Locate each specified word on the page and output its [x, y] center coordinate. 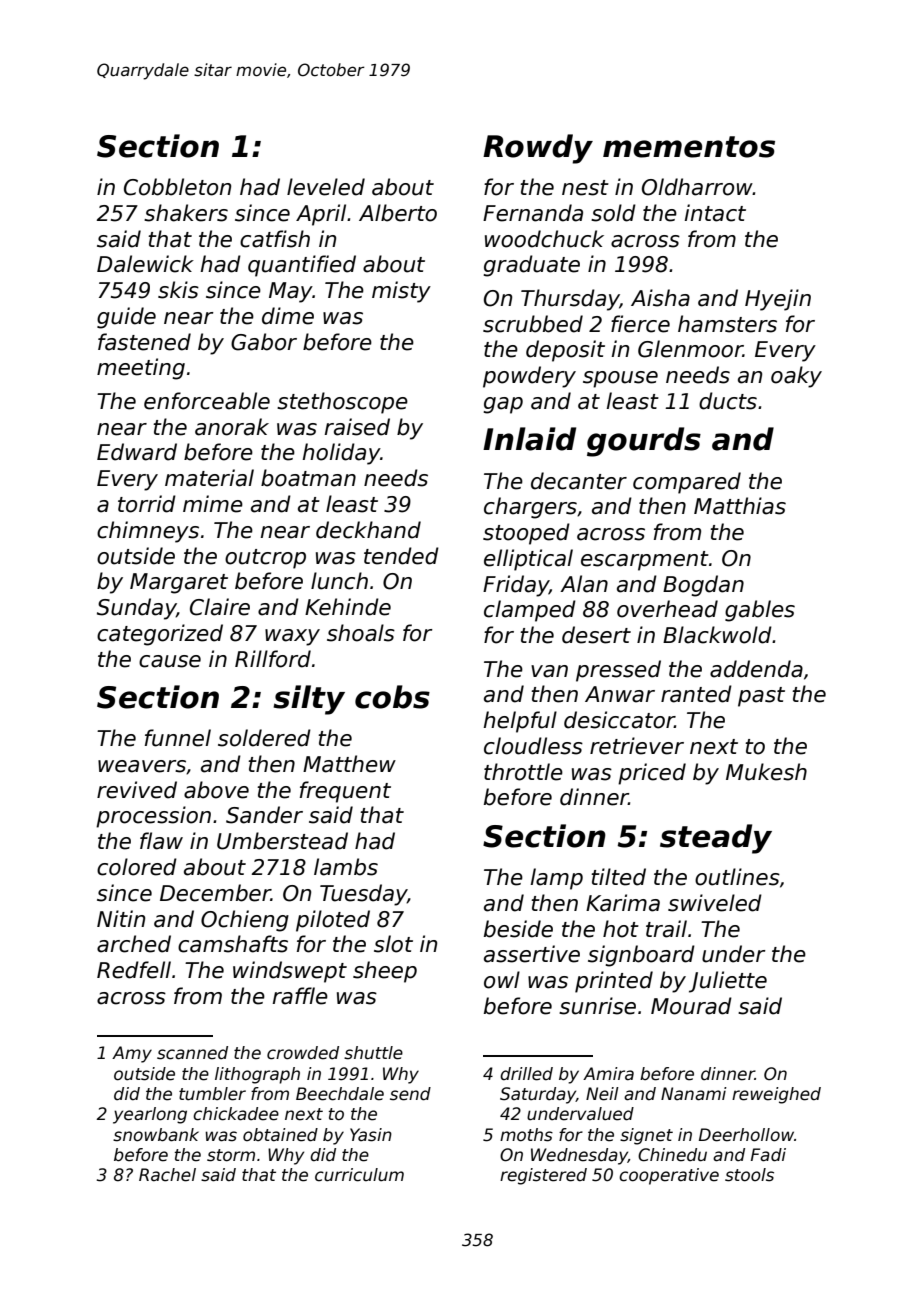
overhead [667, 609]
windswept [290, 972]
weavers [142, 766]
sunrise [597, 1006]
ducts [728, 401]
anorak [232, 427]
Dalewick [145, 264]
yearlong [150, 1115]
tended [401, 556]
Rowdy [538, 149]
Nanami [694, 1094]
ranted [696, 694]
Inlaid [529, 439]
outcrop [265, 559]
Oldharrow [697, 187]
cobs [392, 697]
